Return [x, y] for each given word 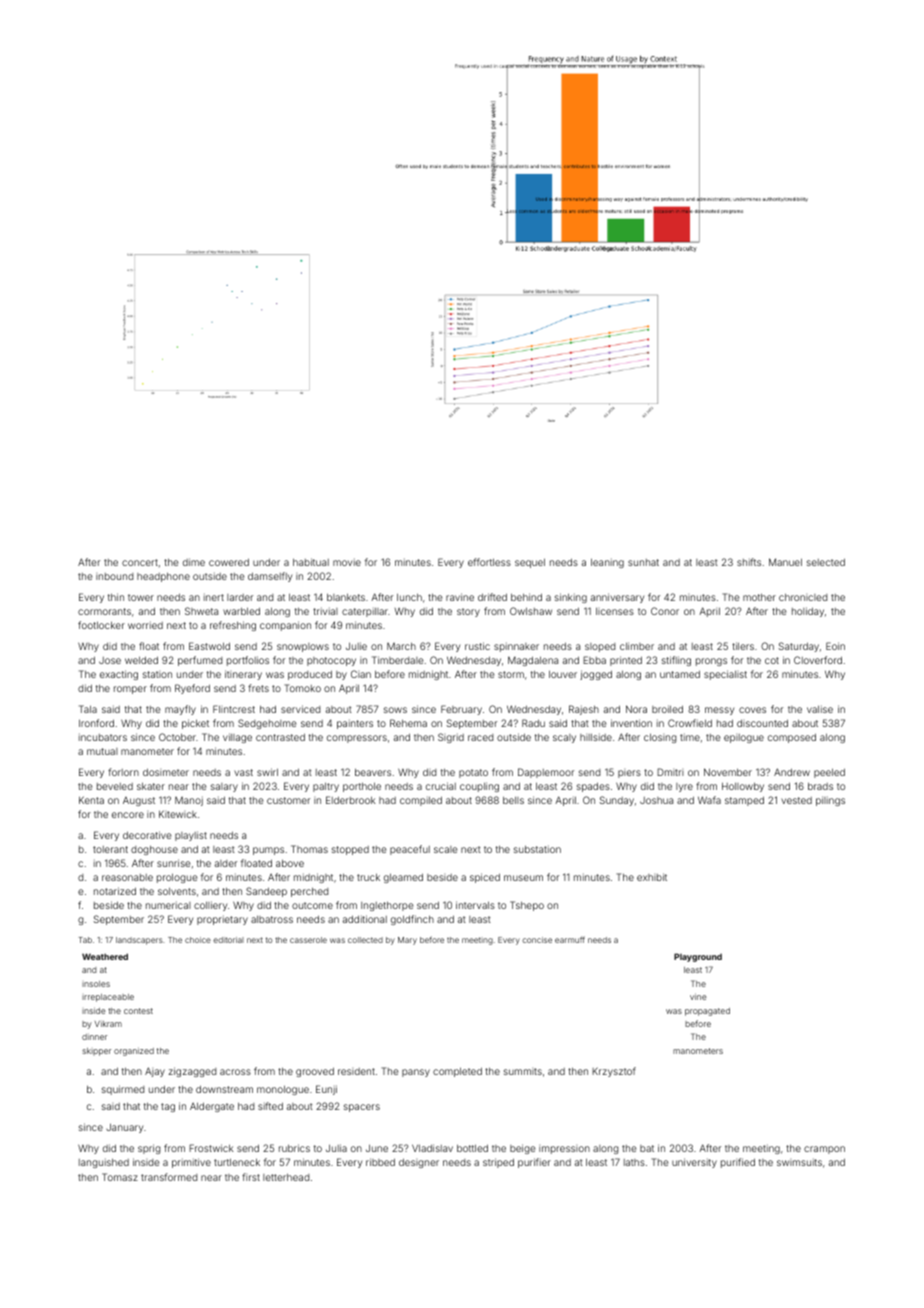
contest [138, 1011]
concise [537, 940]
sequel [530, 563]
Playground [698, 957]
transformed [169, 1177]
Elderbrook [350, 800]
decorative [147, 835]
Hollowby [743, 787]
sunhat [643, 562]
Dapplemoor [546, 773]
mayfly [180, 710]
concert [140, 562]
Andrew [792, 772]
